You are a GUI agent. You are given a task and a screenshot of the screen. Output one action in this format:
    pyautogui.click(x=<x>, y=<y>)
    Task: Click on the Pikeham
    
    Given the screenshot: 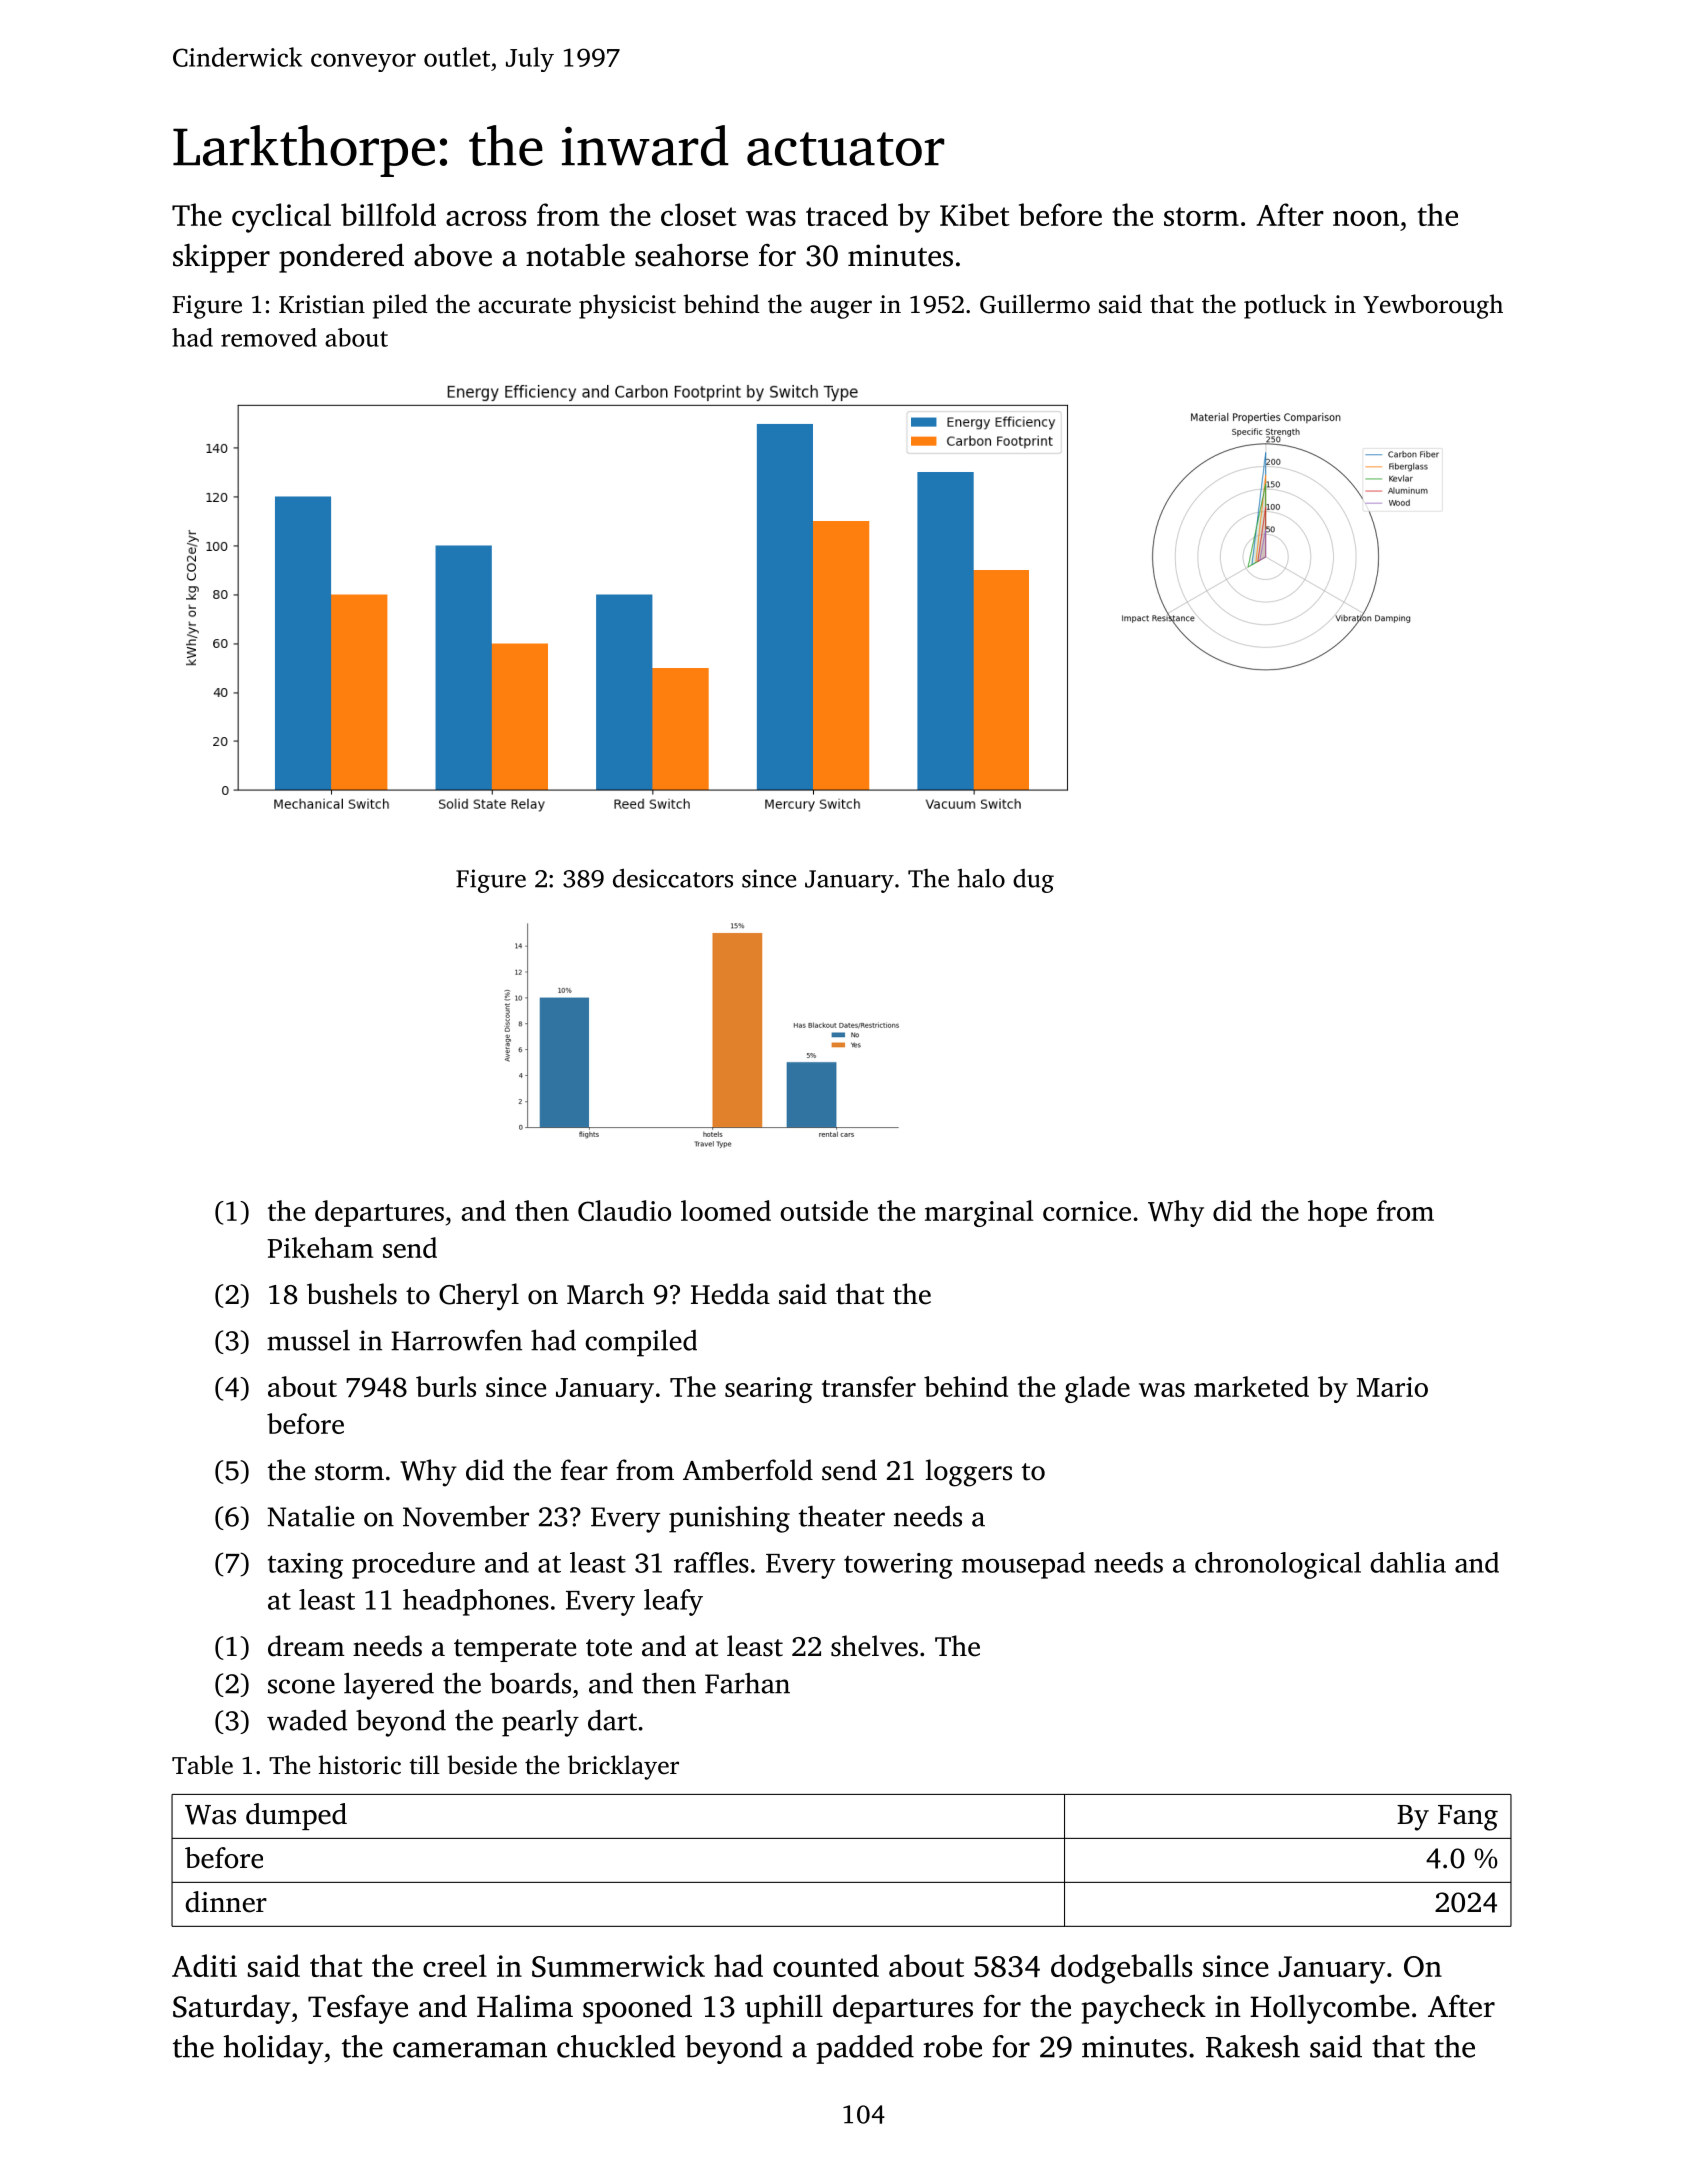 What is the action you would take?
    pyautogui.click(x=320, y=1247)
